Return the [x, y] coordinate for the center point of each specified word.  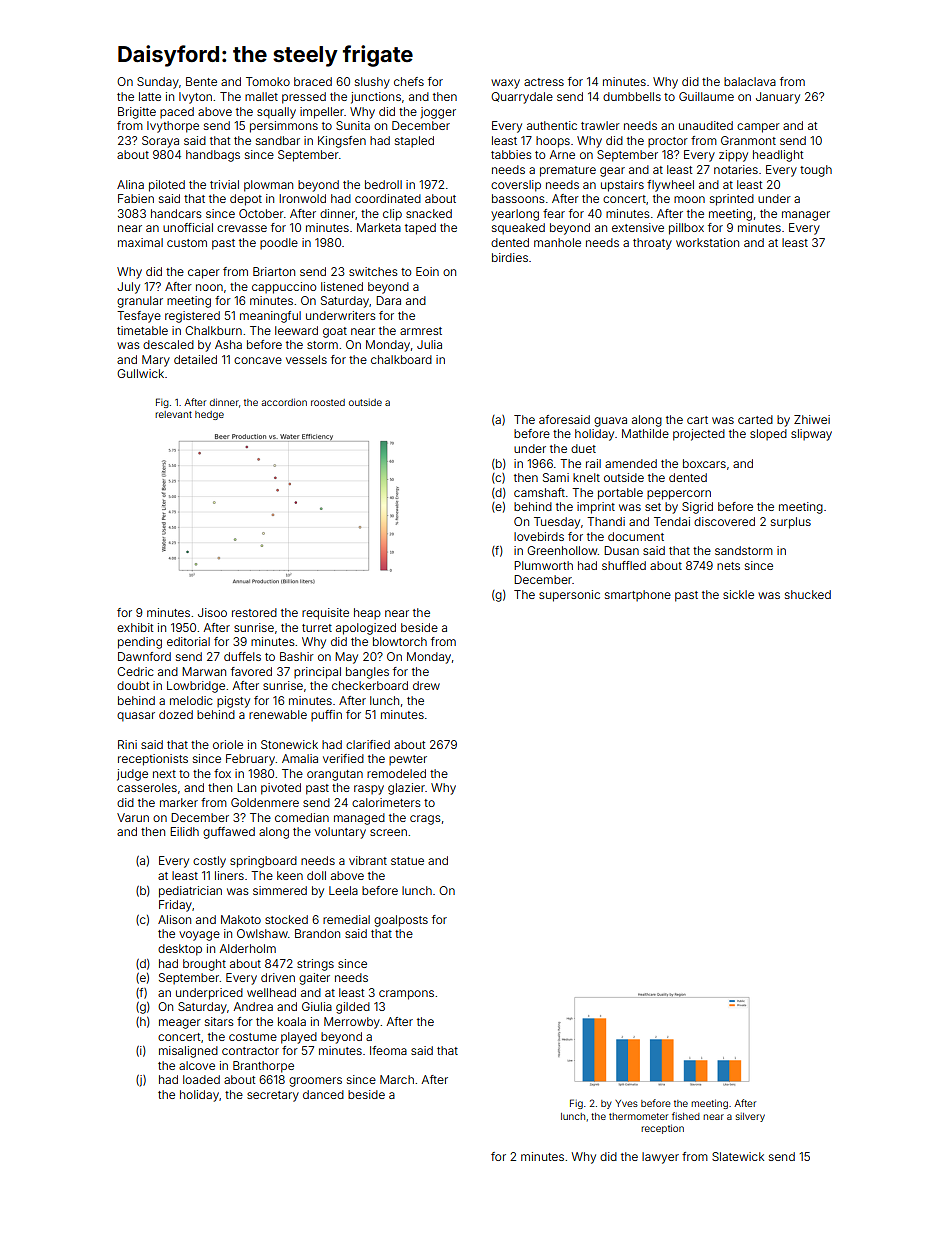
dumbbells [632, 96]
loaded [201, 1079]
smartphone [638, 595]
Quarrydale [522, 98]
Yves [626, 1103]
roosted [328, 402]
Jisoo [212, 612]
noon [209, 287]
